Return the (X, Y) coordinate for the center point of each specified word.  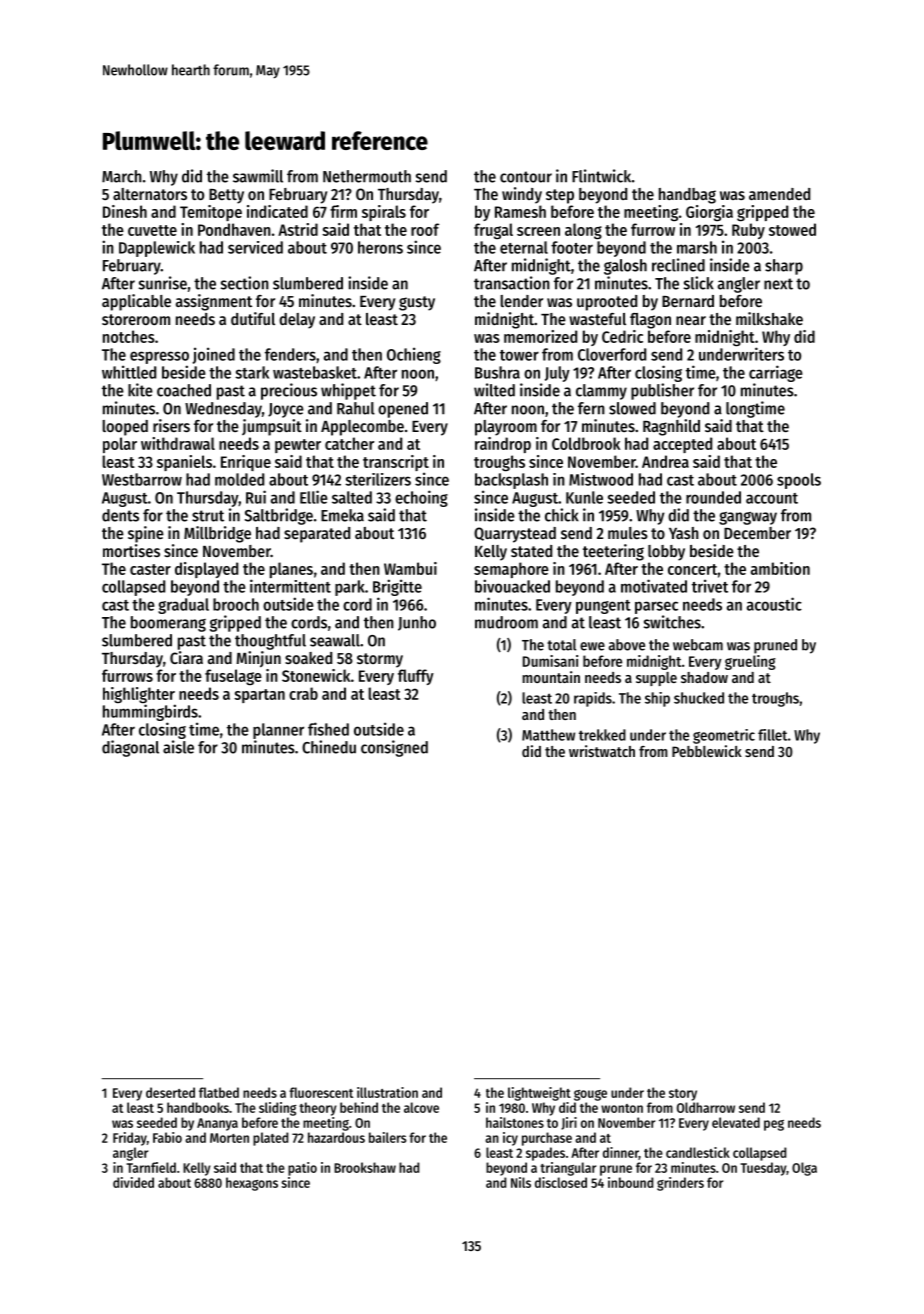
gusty (417, 303)
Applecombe (362, 428)
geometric (724, 736)
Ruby (748, 231)
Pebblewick (707, 751)
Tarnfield (151, 1167)
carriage (776, 373)
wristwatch (602, 751)
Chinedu (329, 747)
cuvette (152, 230)
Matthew (548, 735)
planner (278, 731)
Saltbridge (279, 516)
